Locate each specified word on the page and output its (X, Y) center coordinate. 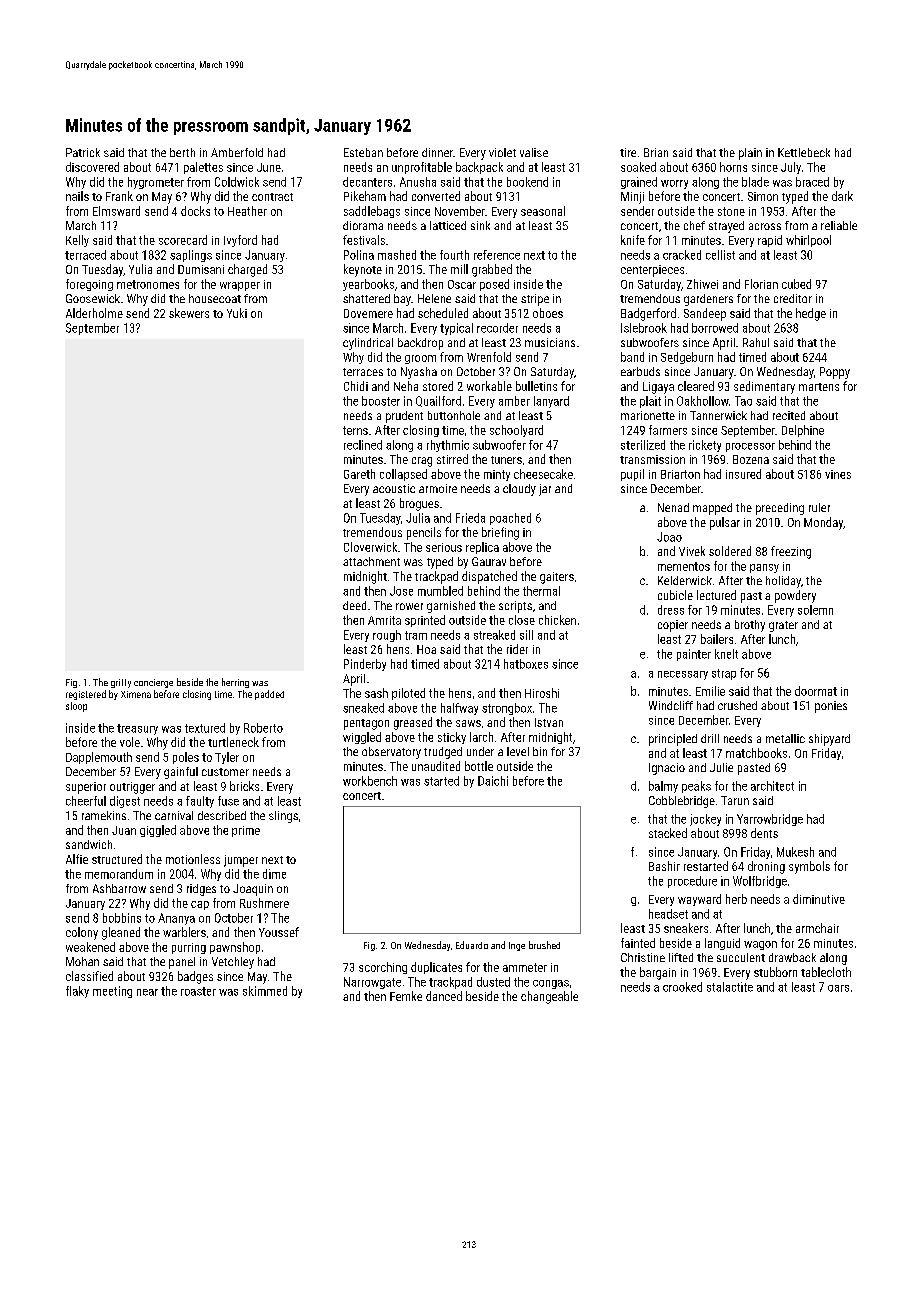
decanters (367, 182)
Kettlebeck (804, 152)
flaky (77, 992)
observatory (391, 753)
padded (269, 695)
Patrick (83, 152)
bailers (717, 639)
